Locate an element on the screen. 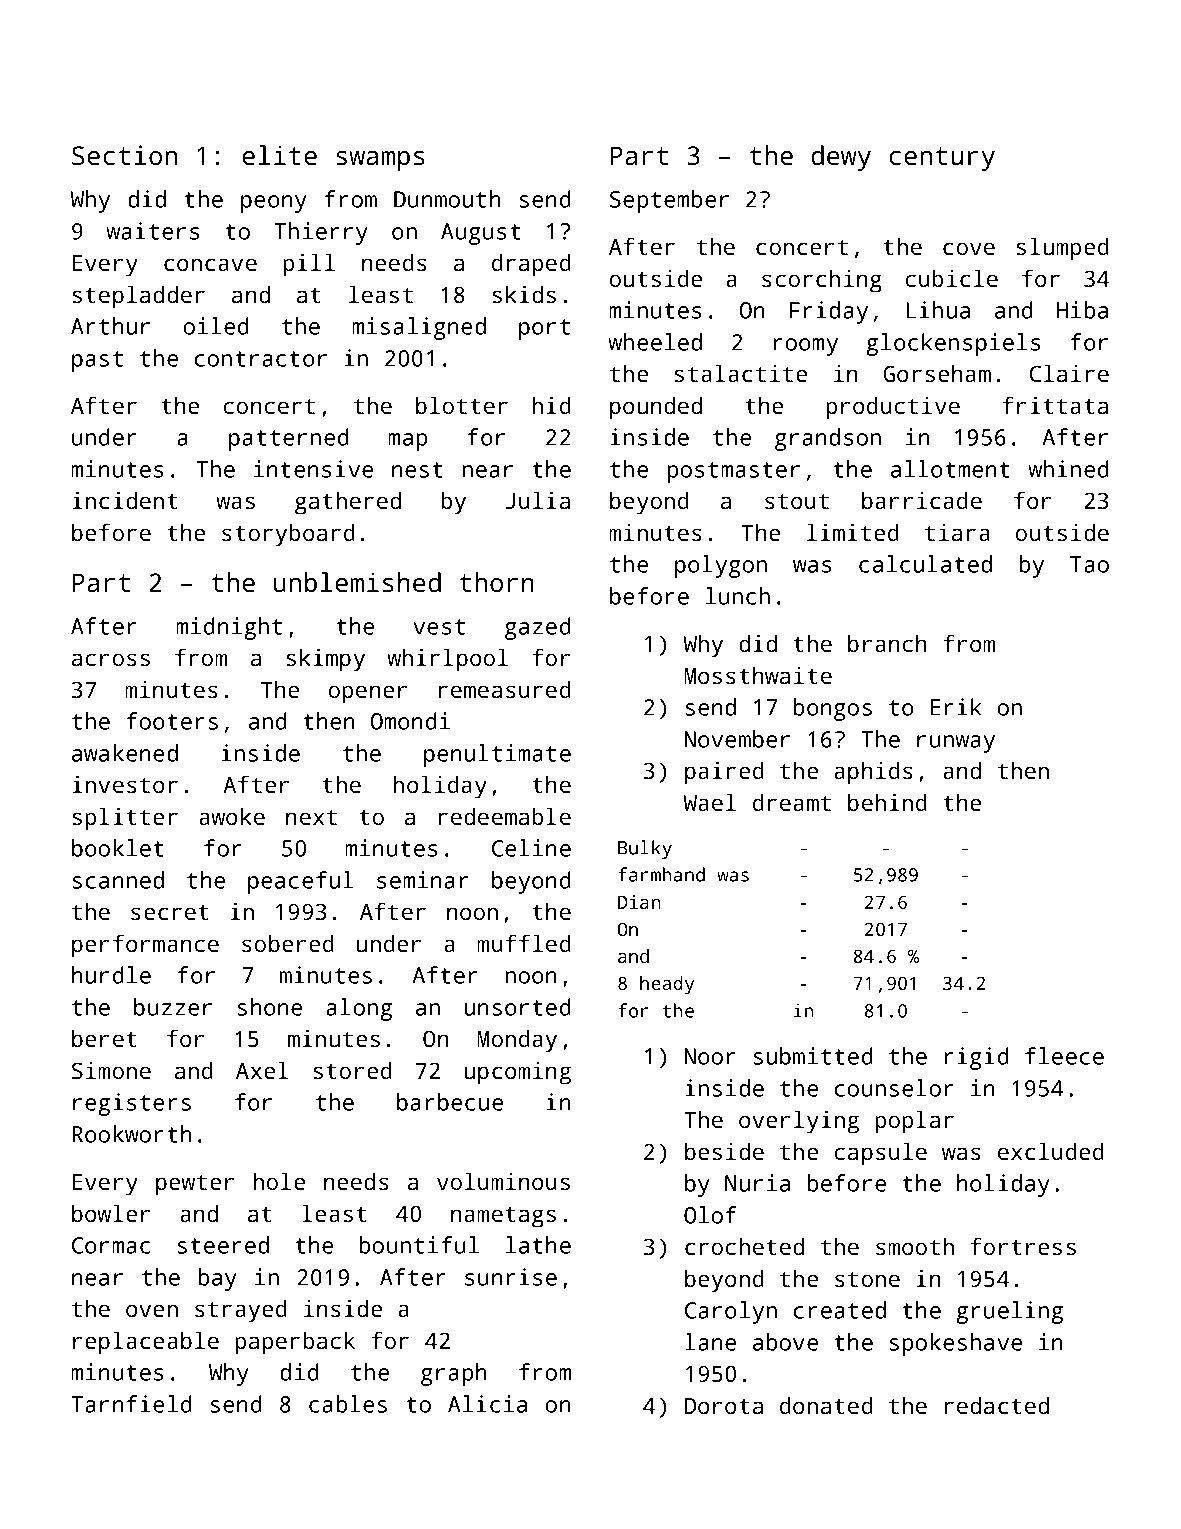 The width and height of the screenshot is (1181, 1529). spokeshave is located at coordinates (955, 1344).
